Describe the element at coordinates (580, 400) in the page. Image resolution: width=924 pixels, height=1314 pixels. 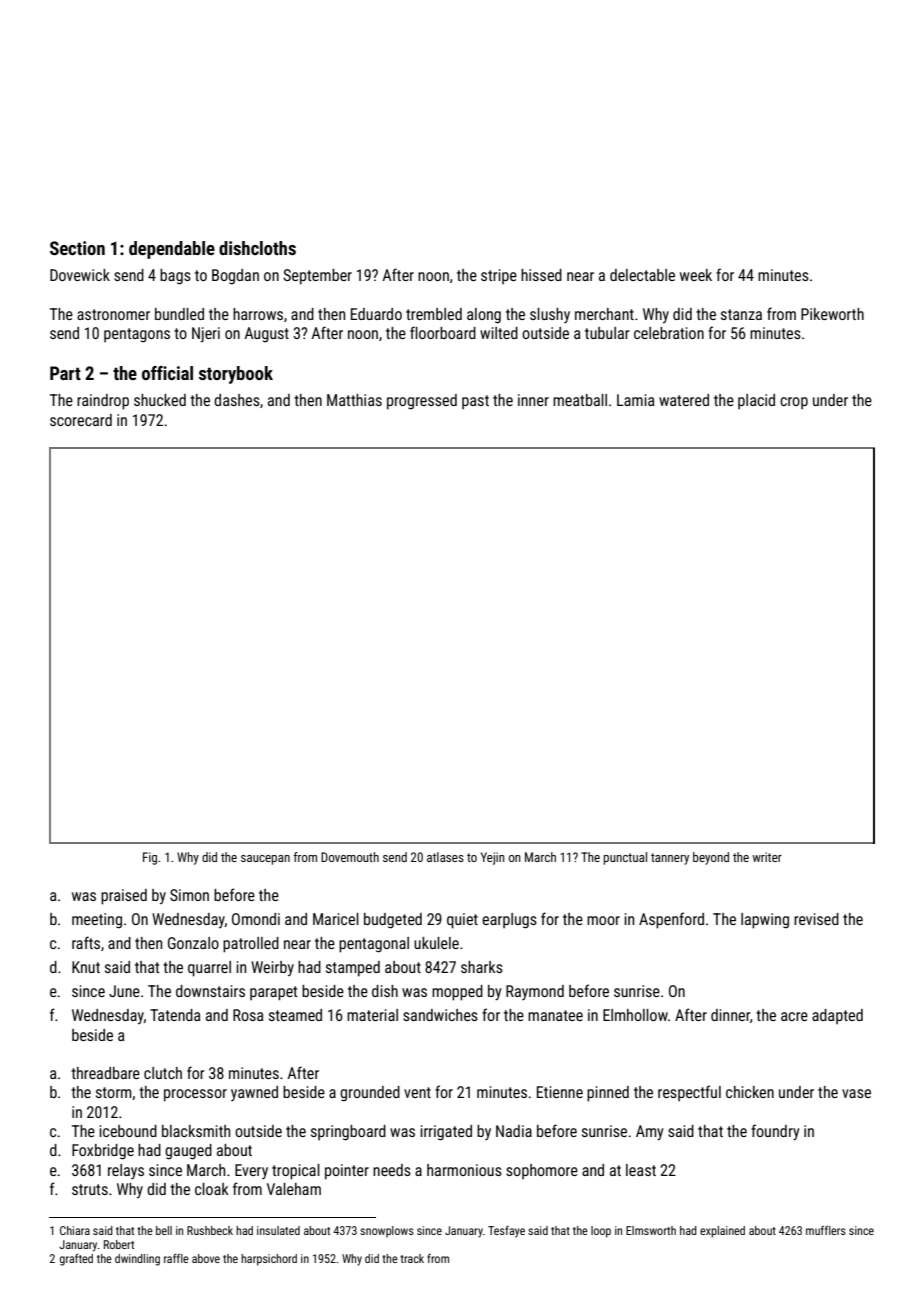
I see `meatball` at that location.
